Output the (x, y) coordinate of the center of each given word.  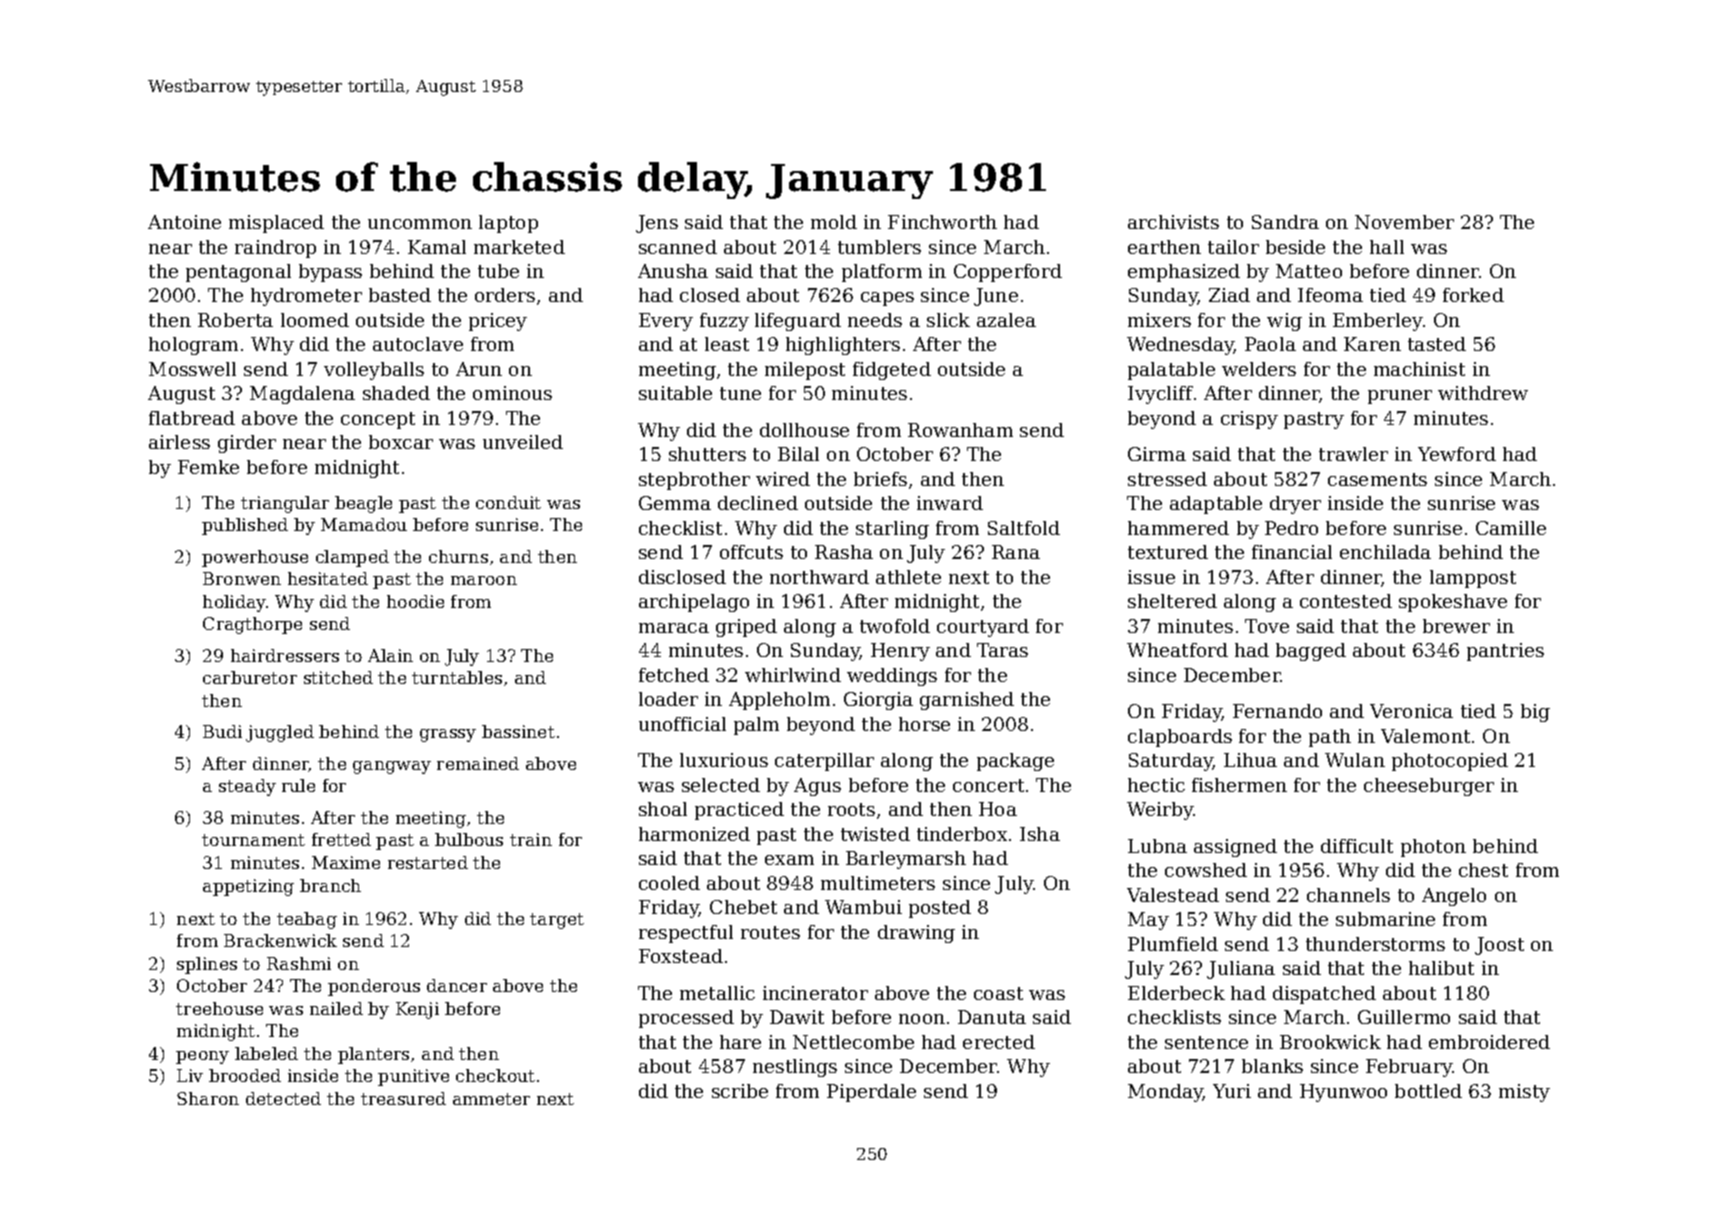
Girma (1157, 454)
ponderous (374, 987)
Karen (1372, 344)
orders (505, 295)
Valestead (1173, 895)
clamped (352, 558)
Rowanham (960, 430)
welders (1259, 369)
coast (998, 993)
